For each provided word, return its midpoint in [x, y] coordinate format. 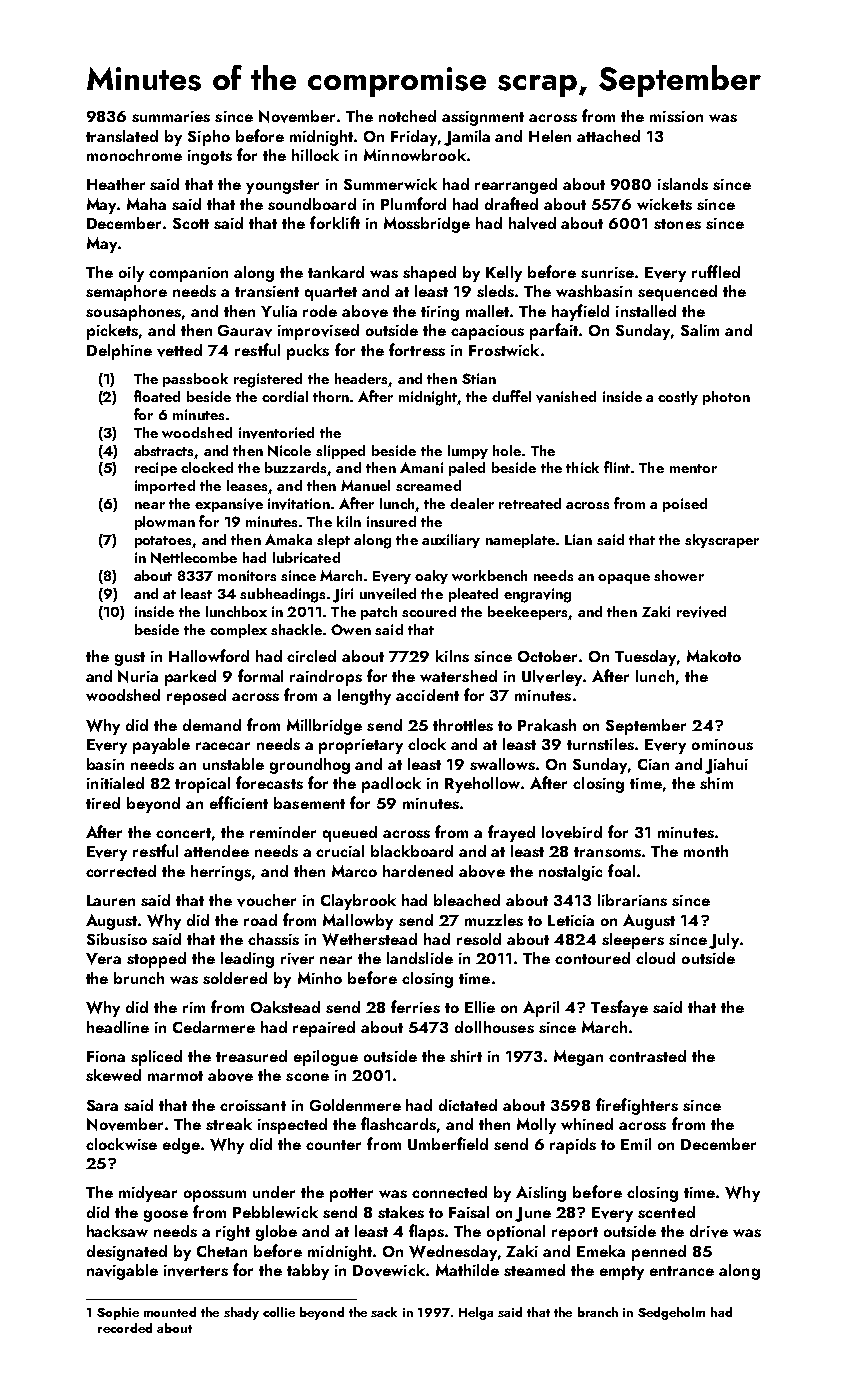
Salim [700, 330]
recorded [125, 1328]
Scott [191, 223]
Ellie [480, 1007]
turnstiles [600, 744]
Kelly [504, 274]
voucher [266, 900]
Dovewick [389, 1270]
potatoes [164, 542]
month [706, 851]
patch [379, 613]
